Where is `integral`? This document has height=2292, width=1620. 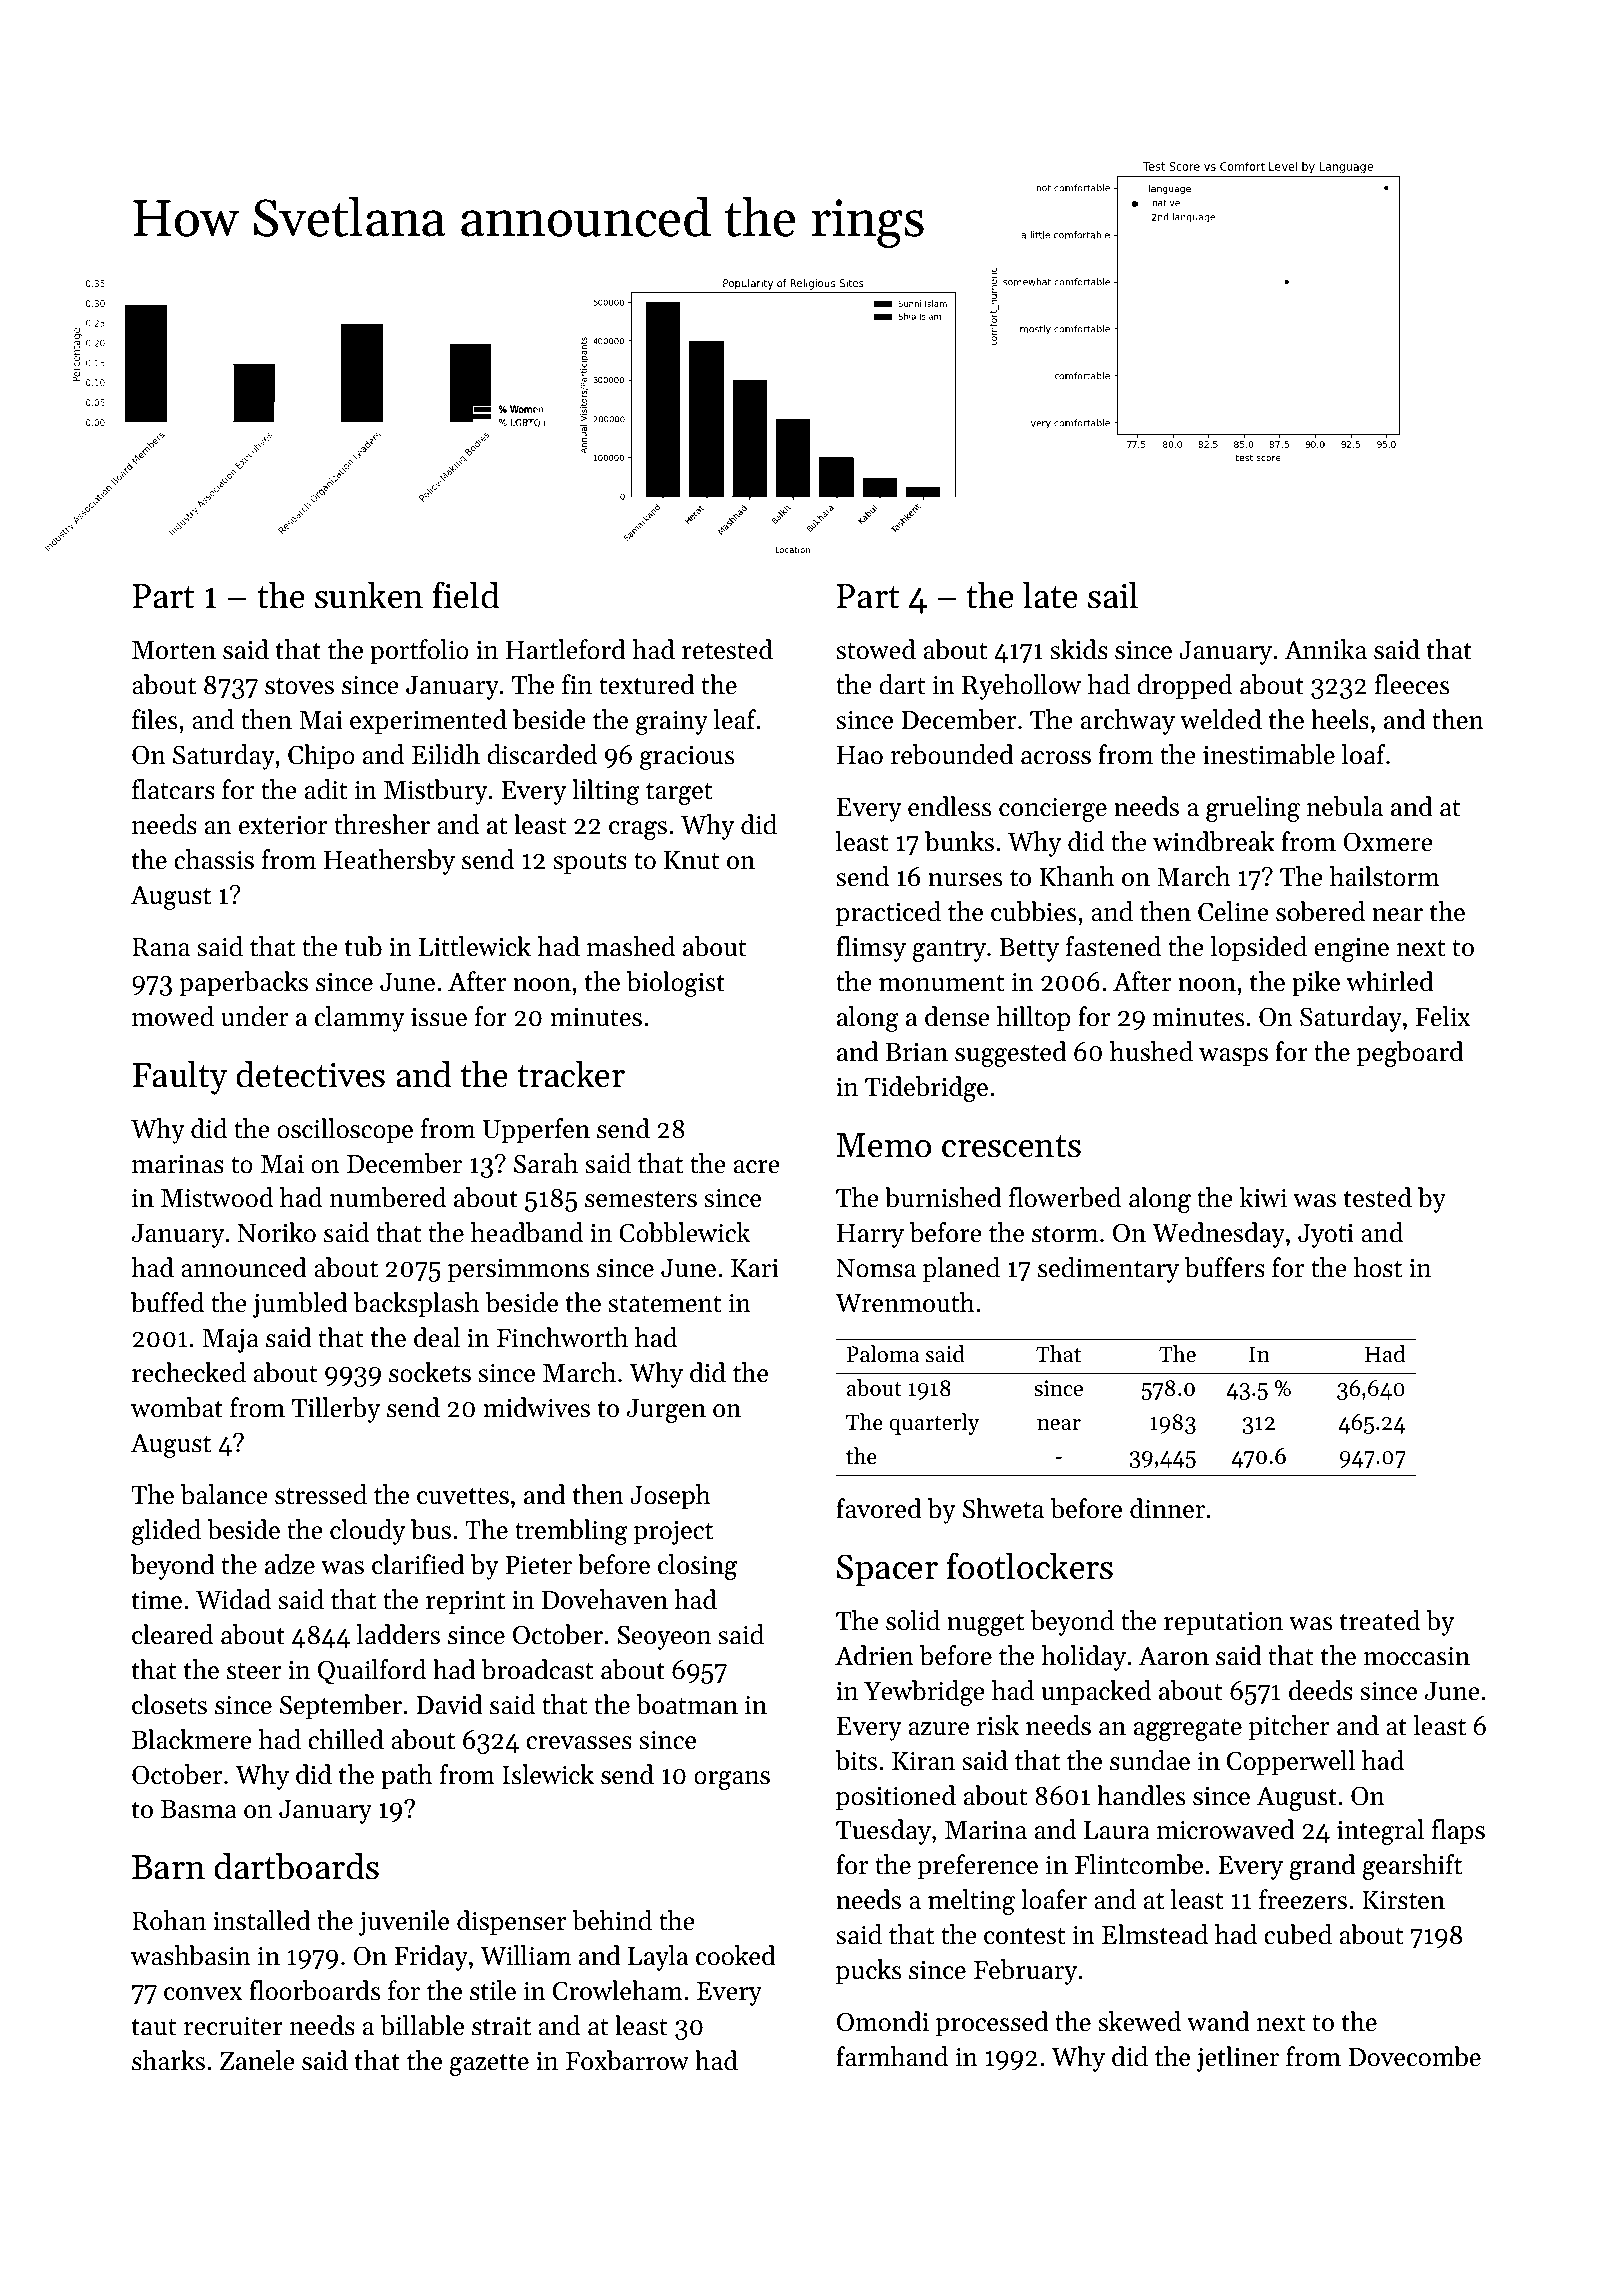
integral is located at coordinates (1380, 1832).
